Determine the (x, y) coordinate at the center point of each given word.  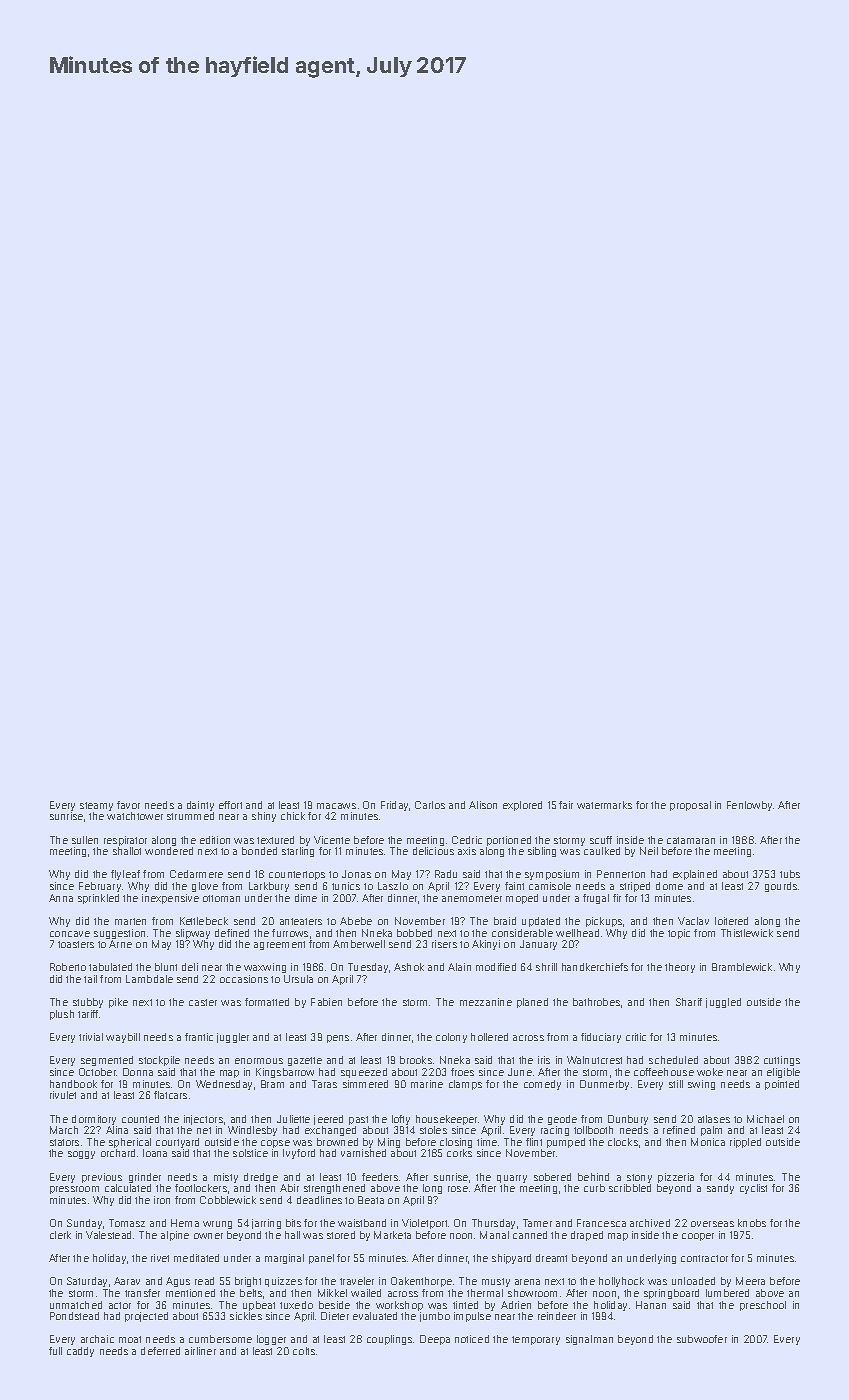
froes (462, 1072)
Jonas (356, 874)
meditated (196, 1258)
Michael (765, 1119)
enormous (259, 1061)
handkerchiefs (595, 967)
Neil (649, 851)
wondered (169, 851)
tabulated (110, 967)
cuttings (782, 1061)
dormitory (94, 1120)
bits (293, 1223)
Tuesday (368, 968)
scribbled (630, 1188)
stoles (433, 1130)
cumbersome (220, 1339)
